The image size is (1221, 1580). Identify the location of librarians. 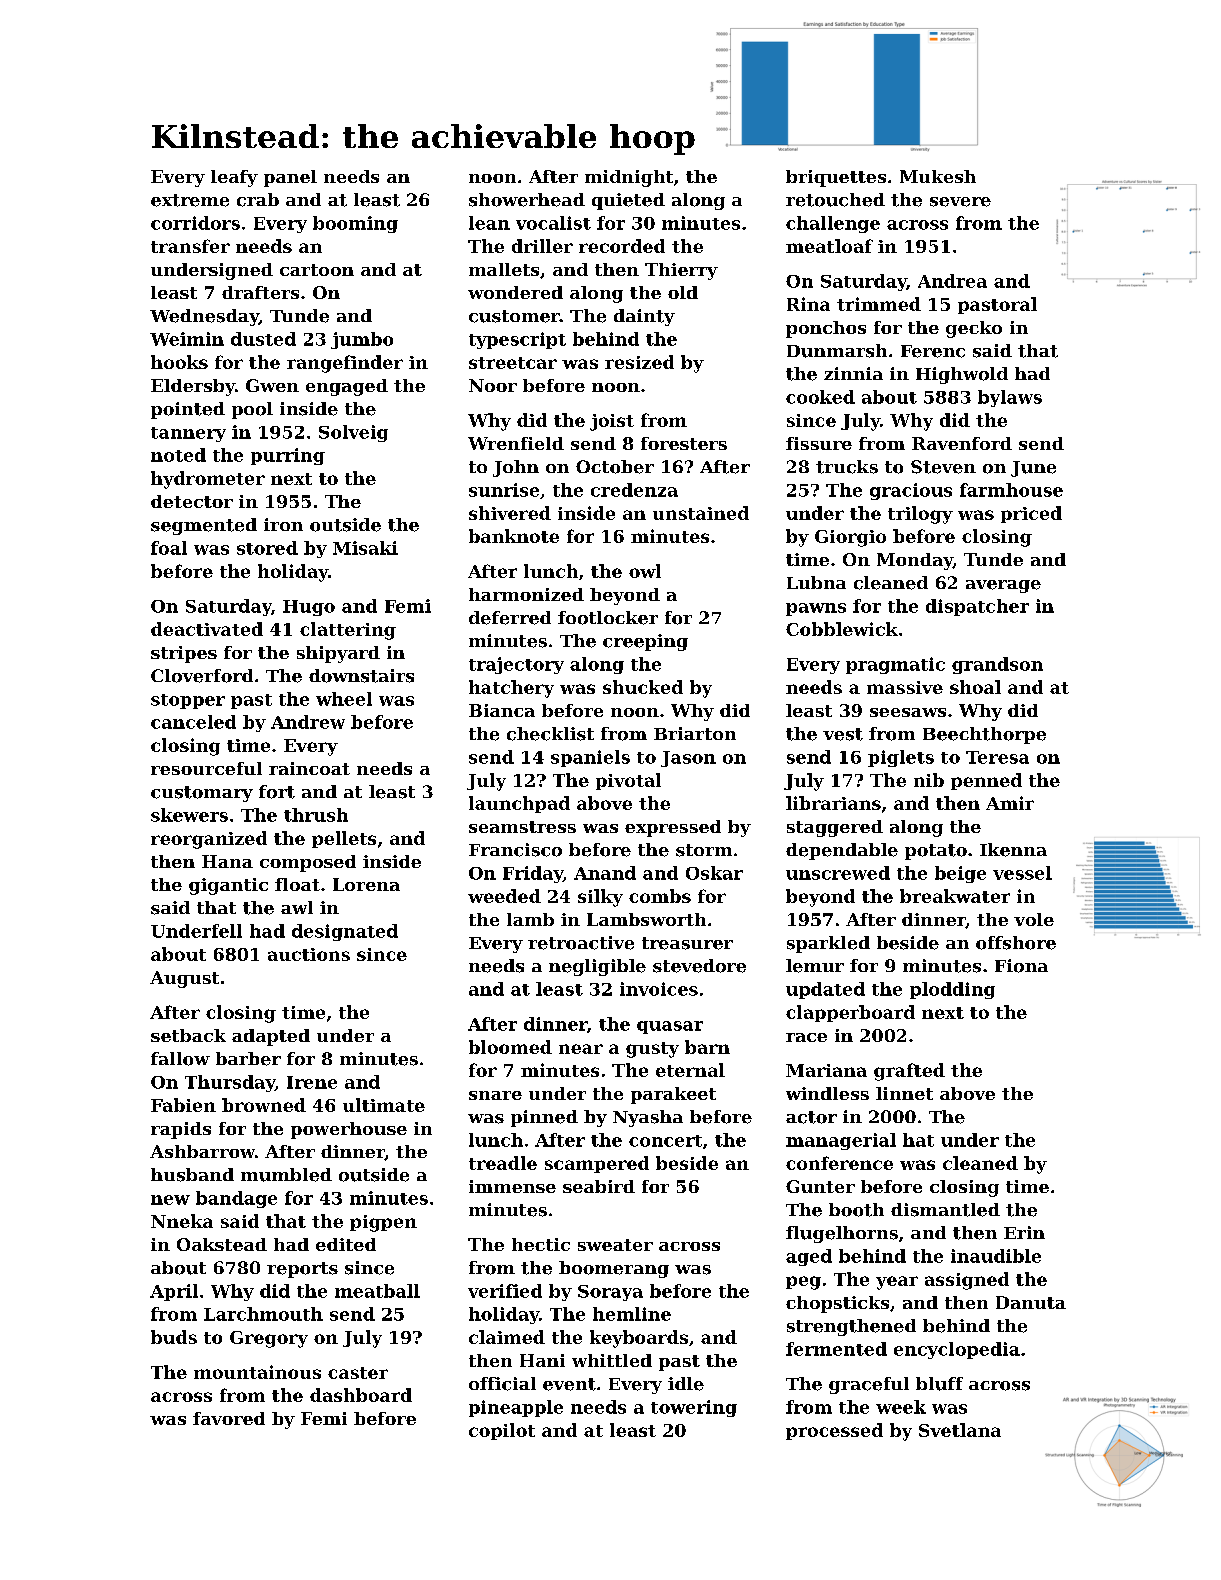
(833, 803).
